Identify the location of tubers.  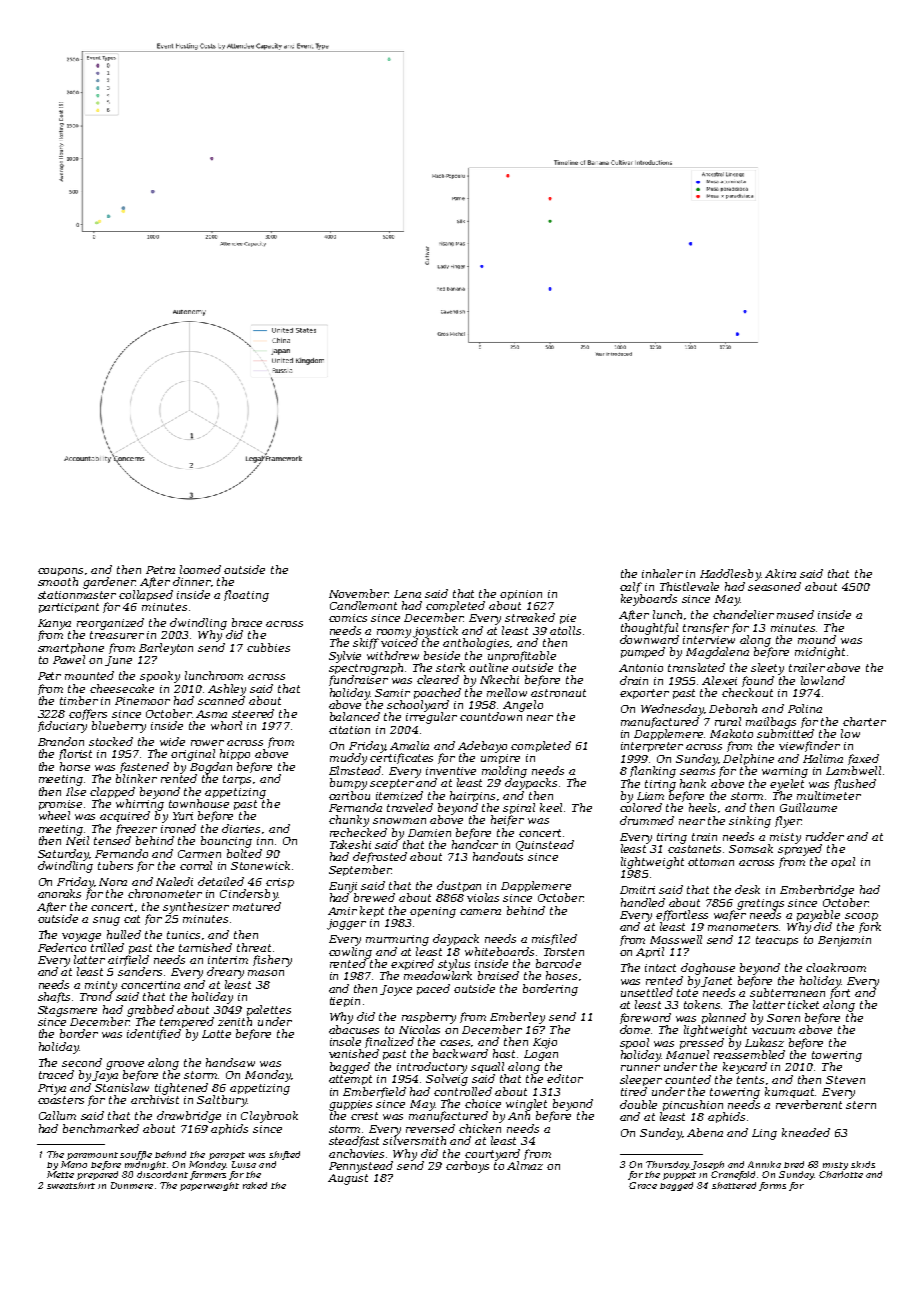
(115, 865).
